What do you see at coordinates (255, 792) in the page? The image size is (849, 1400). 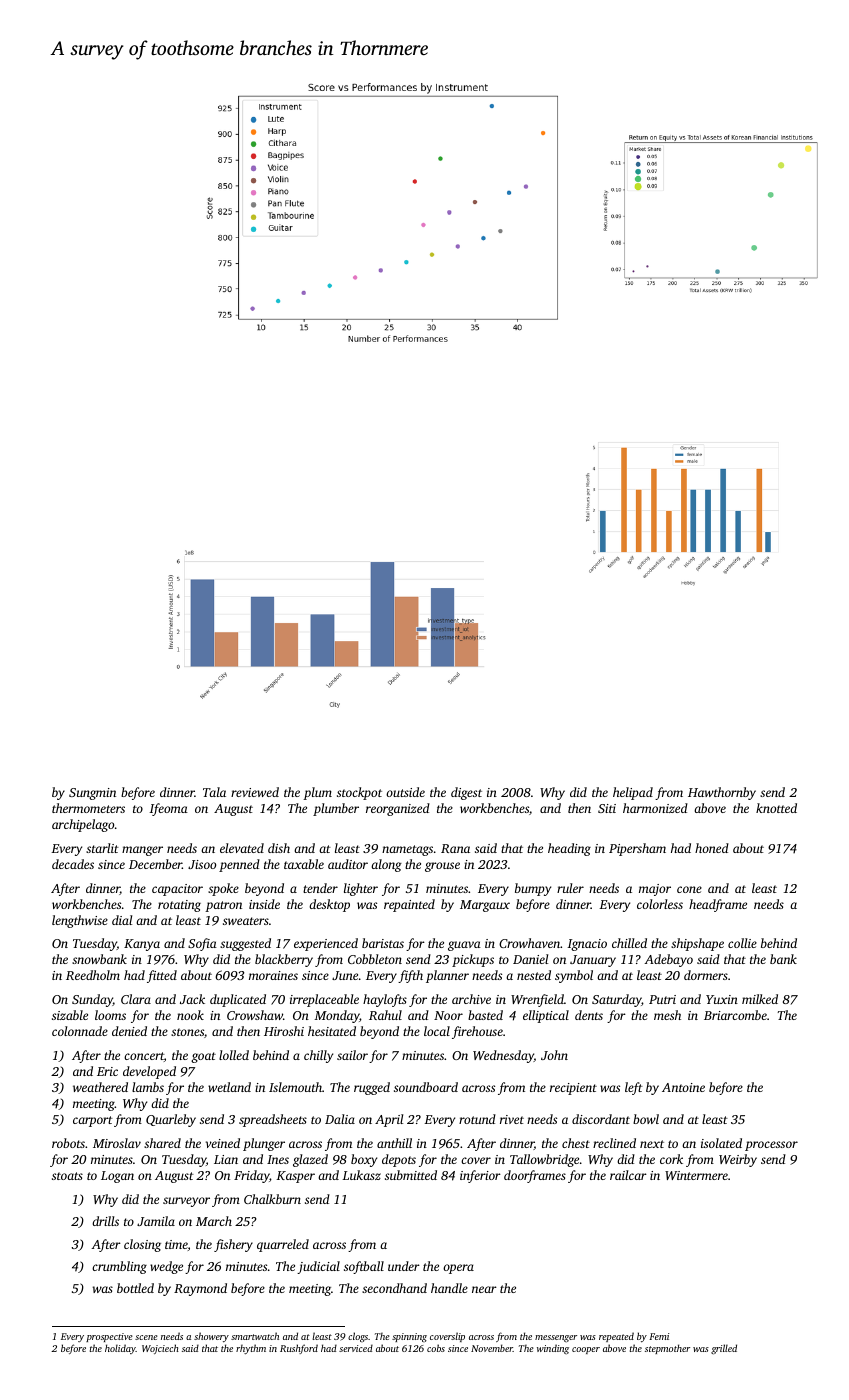 I see `reviewed` at bounding box center [255, 792].
